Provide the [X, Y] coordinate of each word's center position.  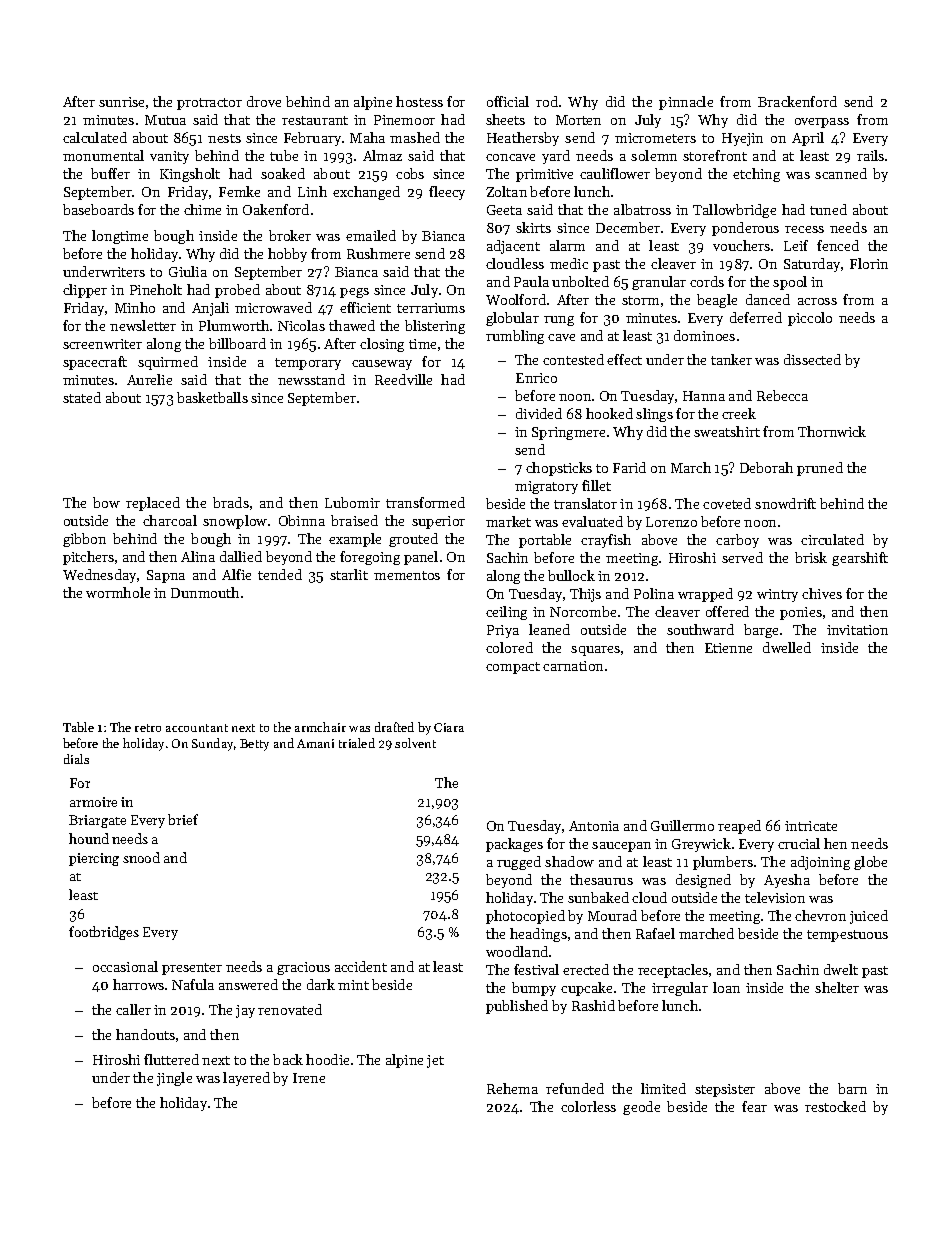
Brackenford [797, 101]
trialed [357, 743]
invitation [857, 630]
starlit [349, 574]
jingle [174, 1079]
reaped [739, 827]
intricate [811, 826]
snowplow [235, 522]
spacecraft [95, 363]
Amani [315, 743]
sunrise [121, 102]
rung [559, 321]
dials [76, 759]
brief [183, 819]
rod [547, 101]
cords [707, 281]
